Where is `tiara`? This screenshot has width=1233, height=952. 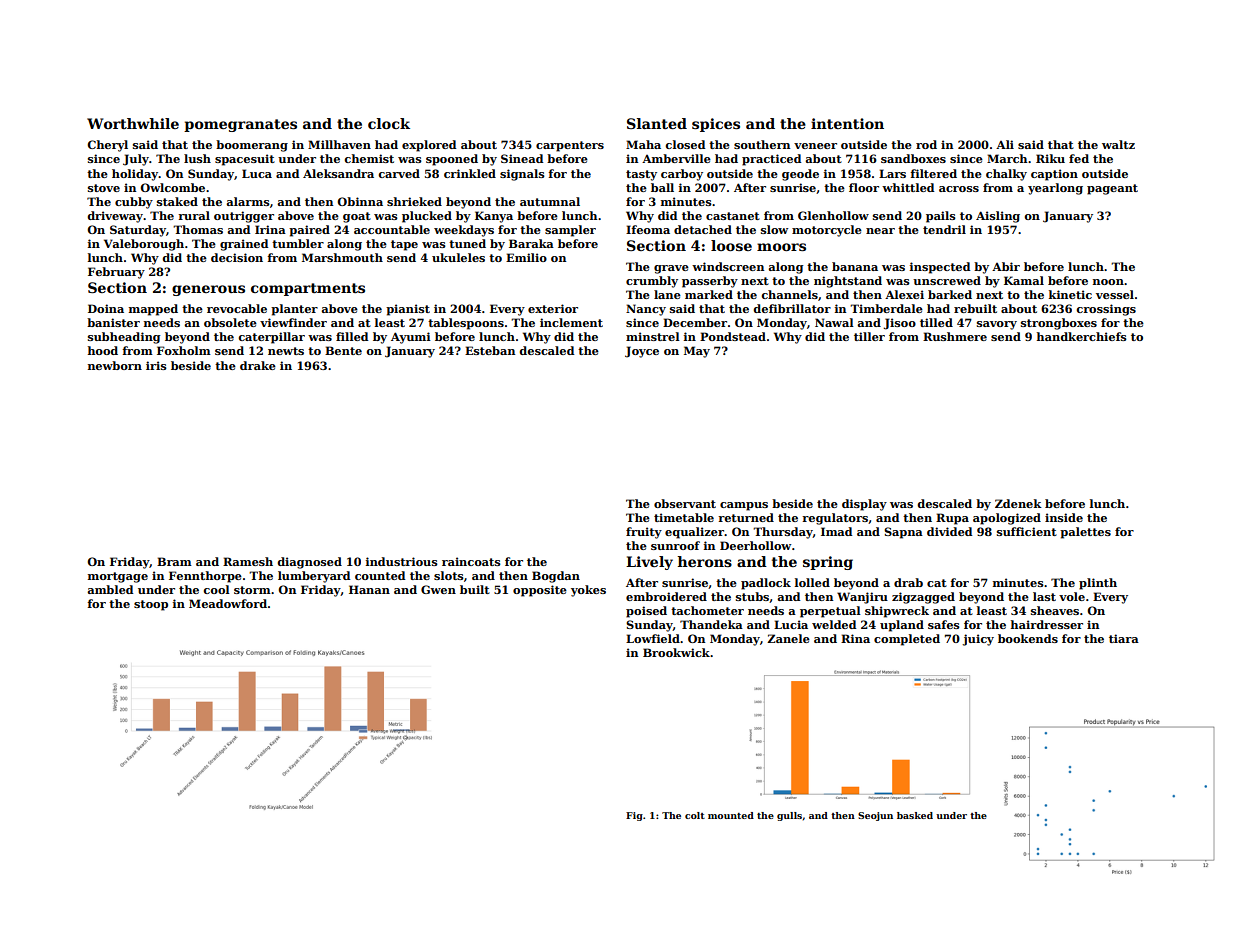
tiara is located at coordinates (1124, 638).
